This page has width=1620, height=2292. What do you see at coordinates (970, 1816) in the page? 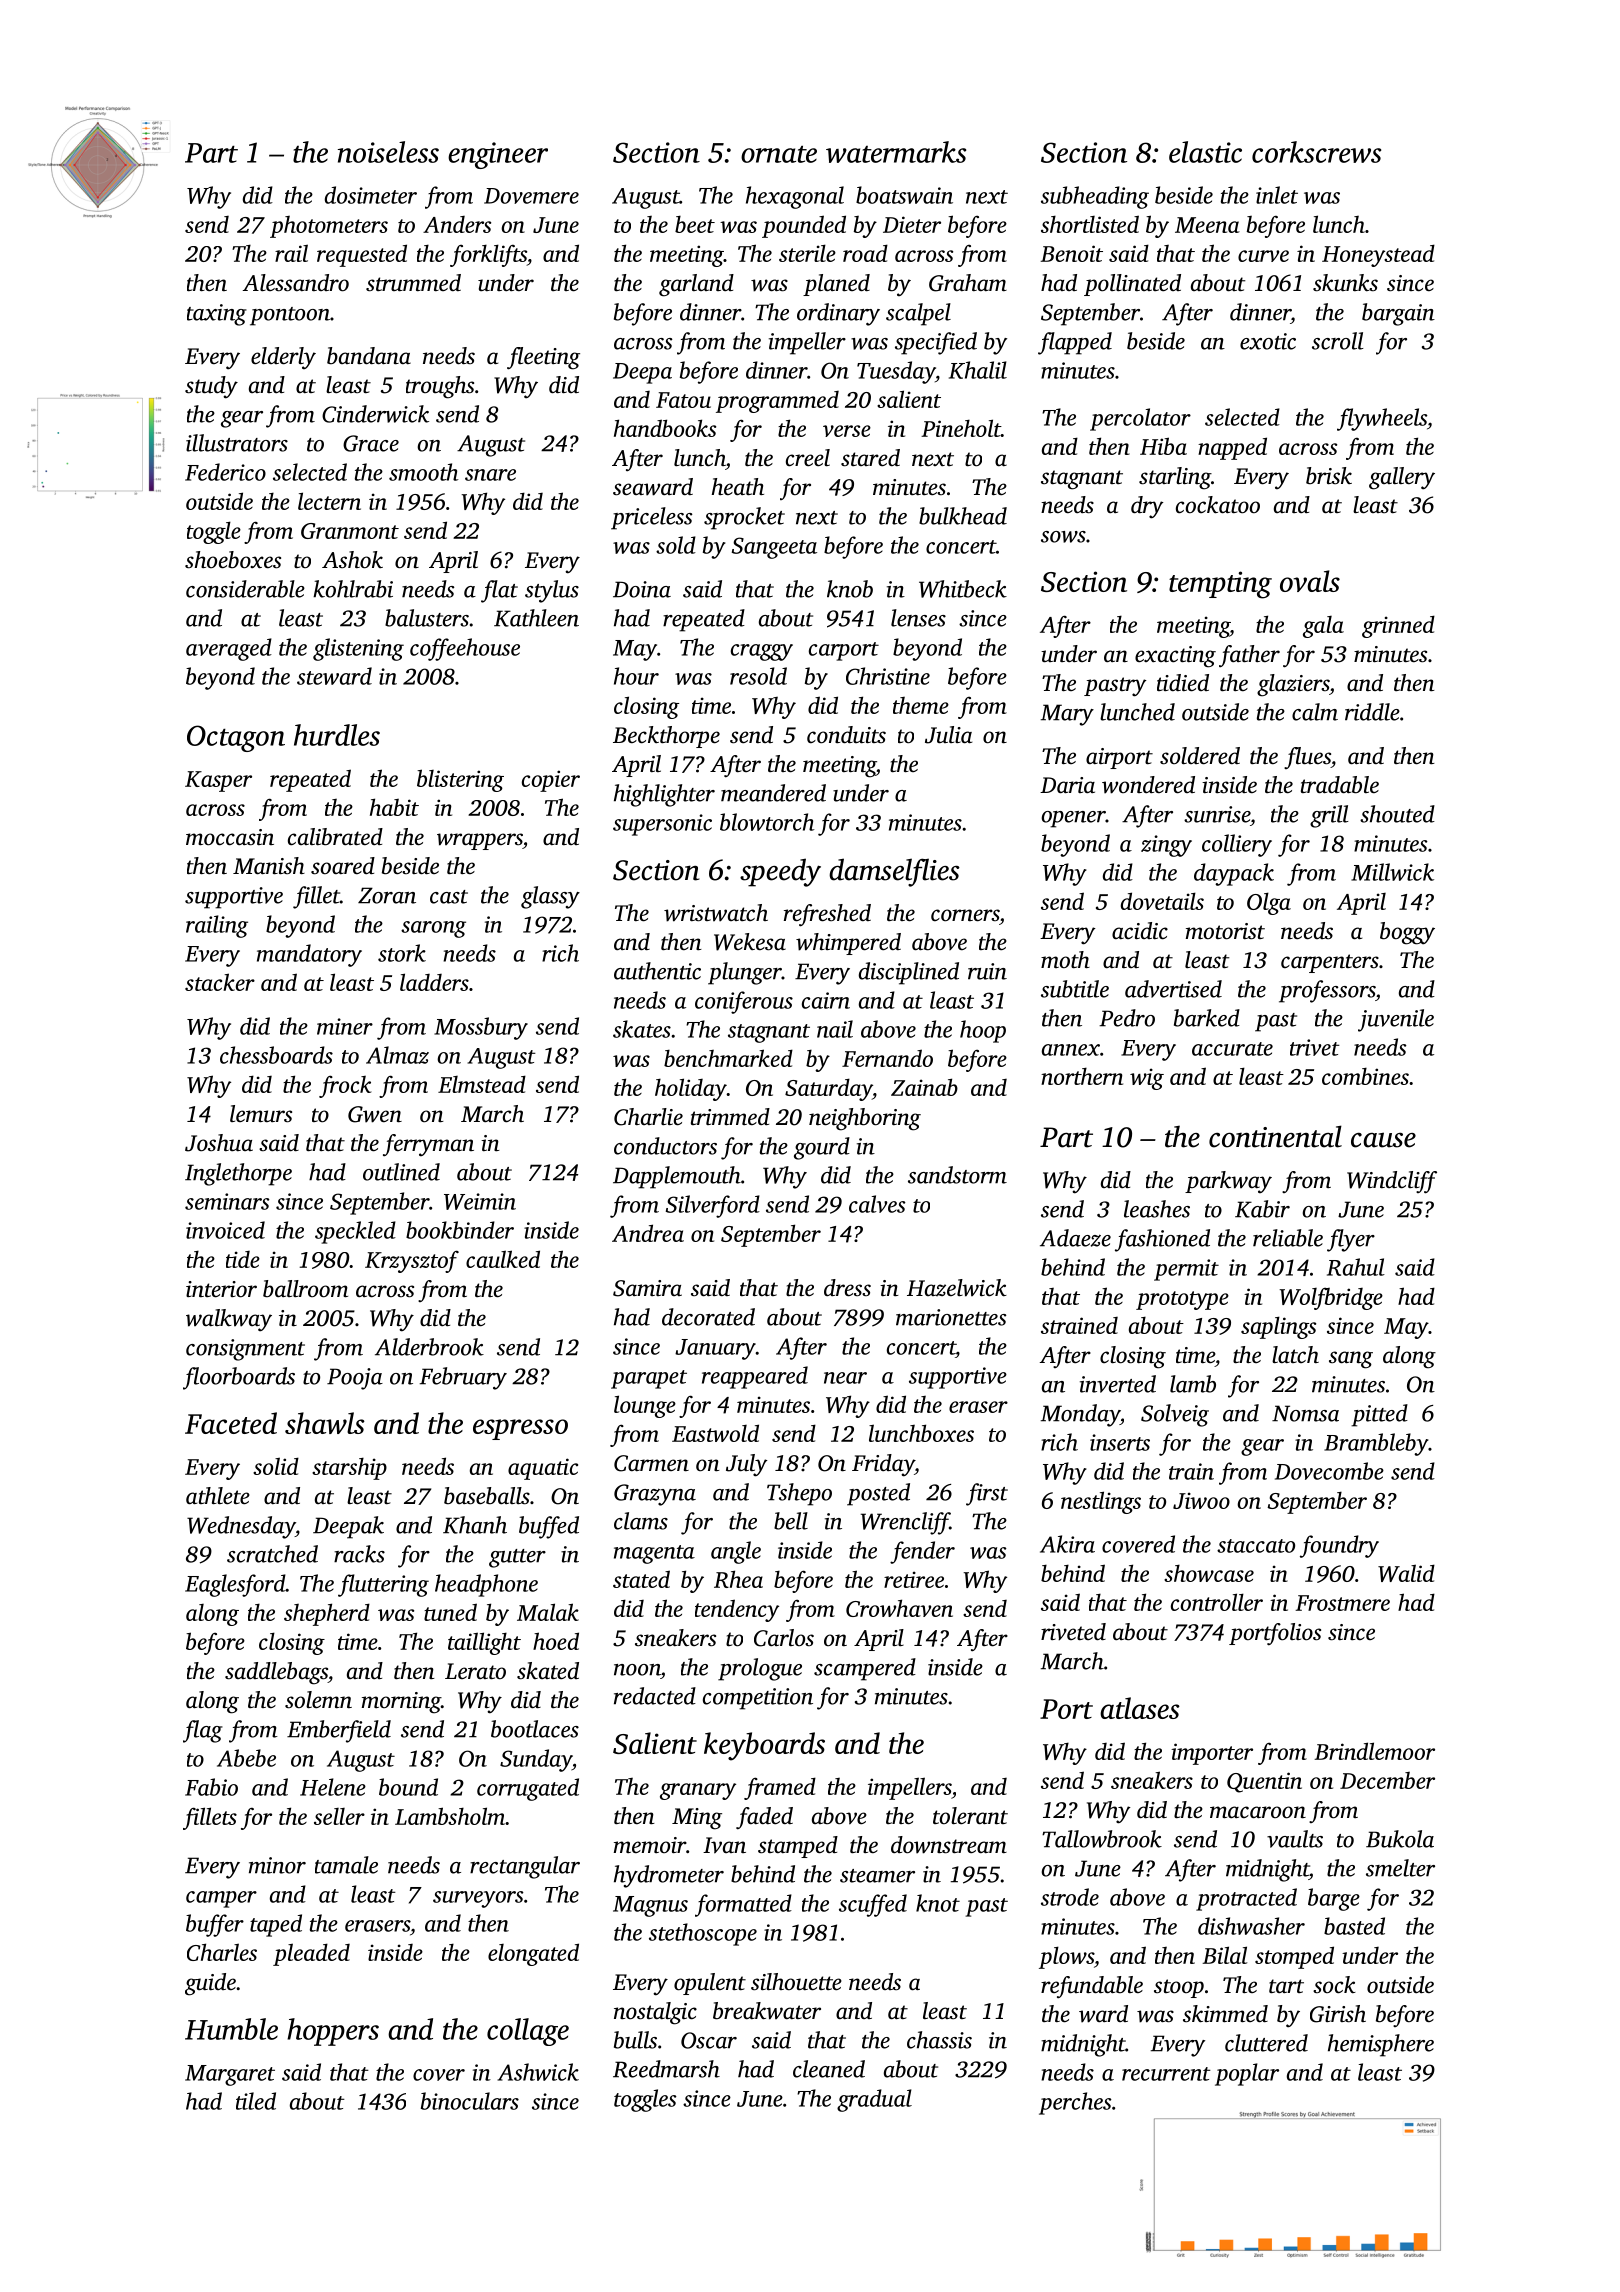
I see `tolerant` at bounding box center [970, 1816].
